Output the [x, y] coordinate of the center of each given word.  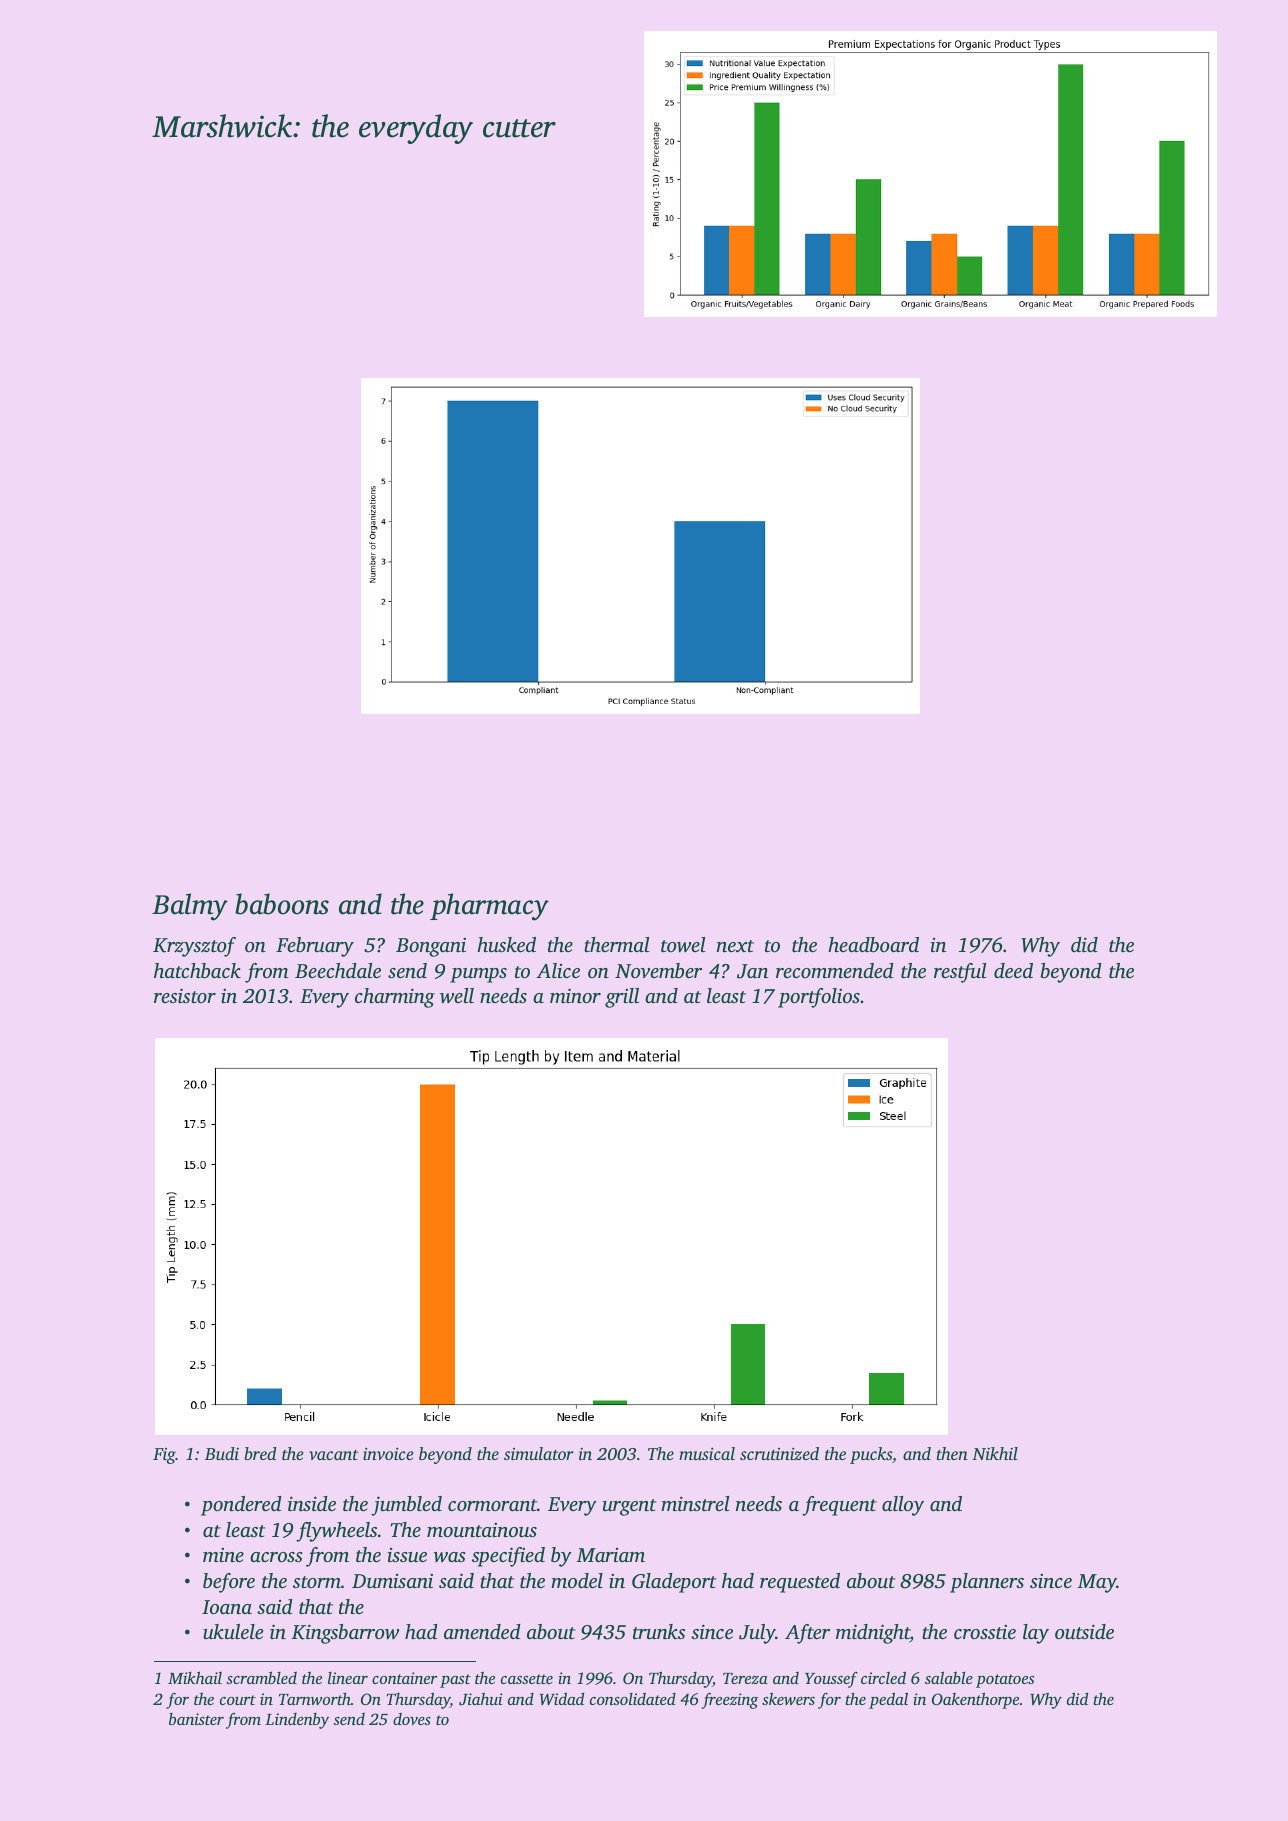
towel [683, 945]
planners [987, 1583]
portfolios [819, 998]
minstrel [695, 1503]
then [952, 1453]
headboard [873, 944]
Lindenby [297, 1721]
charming [395, 998]
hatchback [197, 970]
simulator [539, 1453]
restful [960, 973]
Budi [222, 1453]
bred [260, 1453]
